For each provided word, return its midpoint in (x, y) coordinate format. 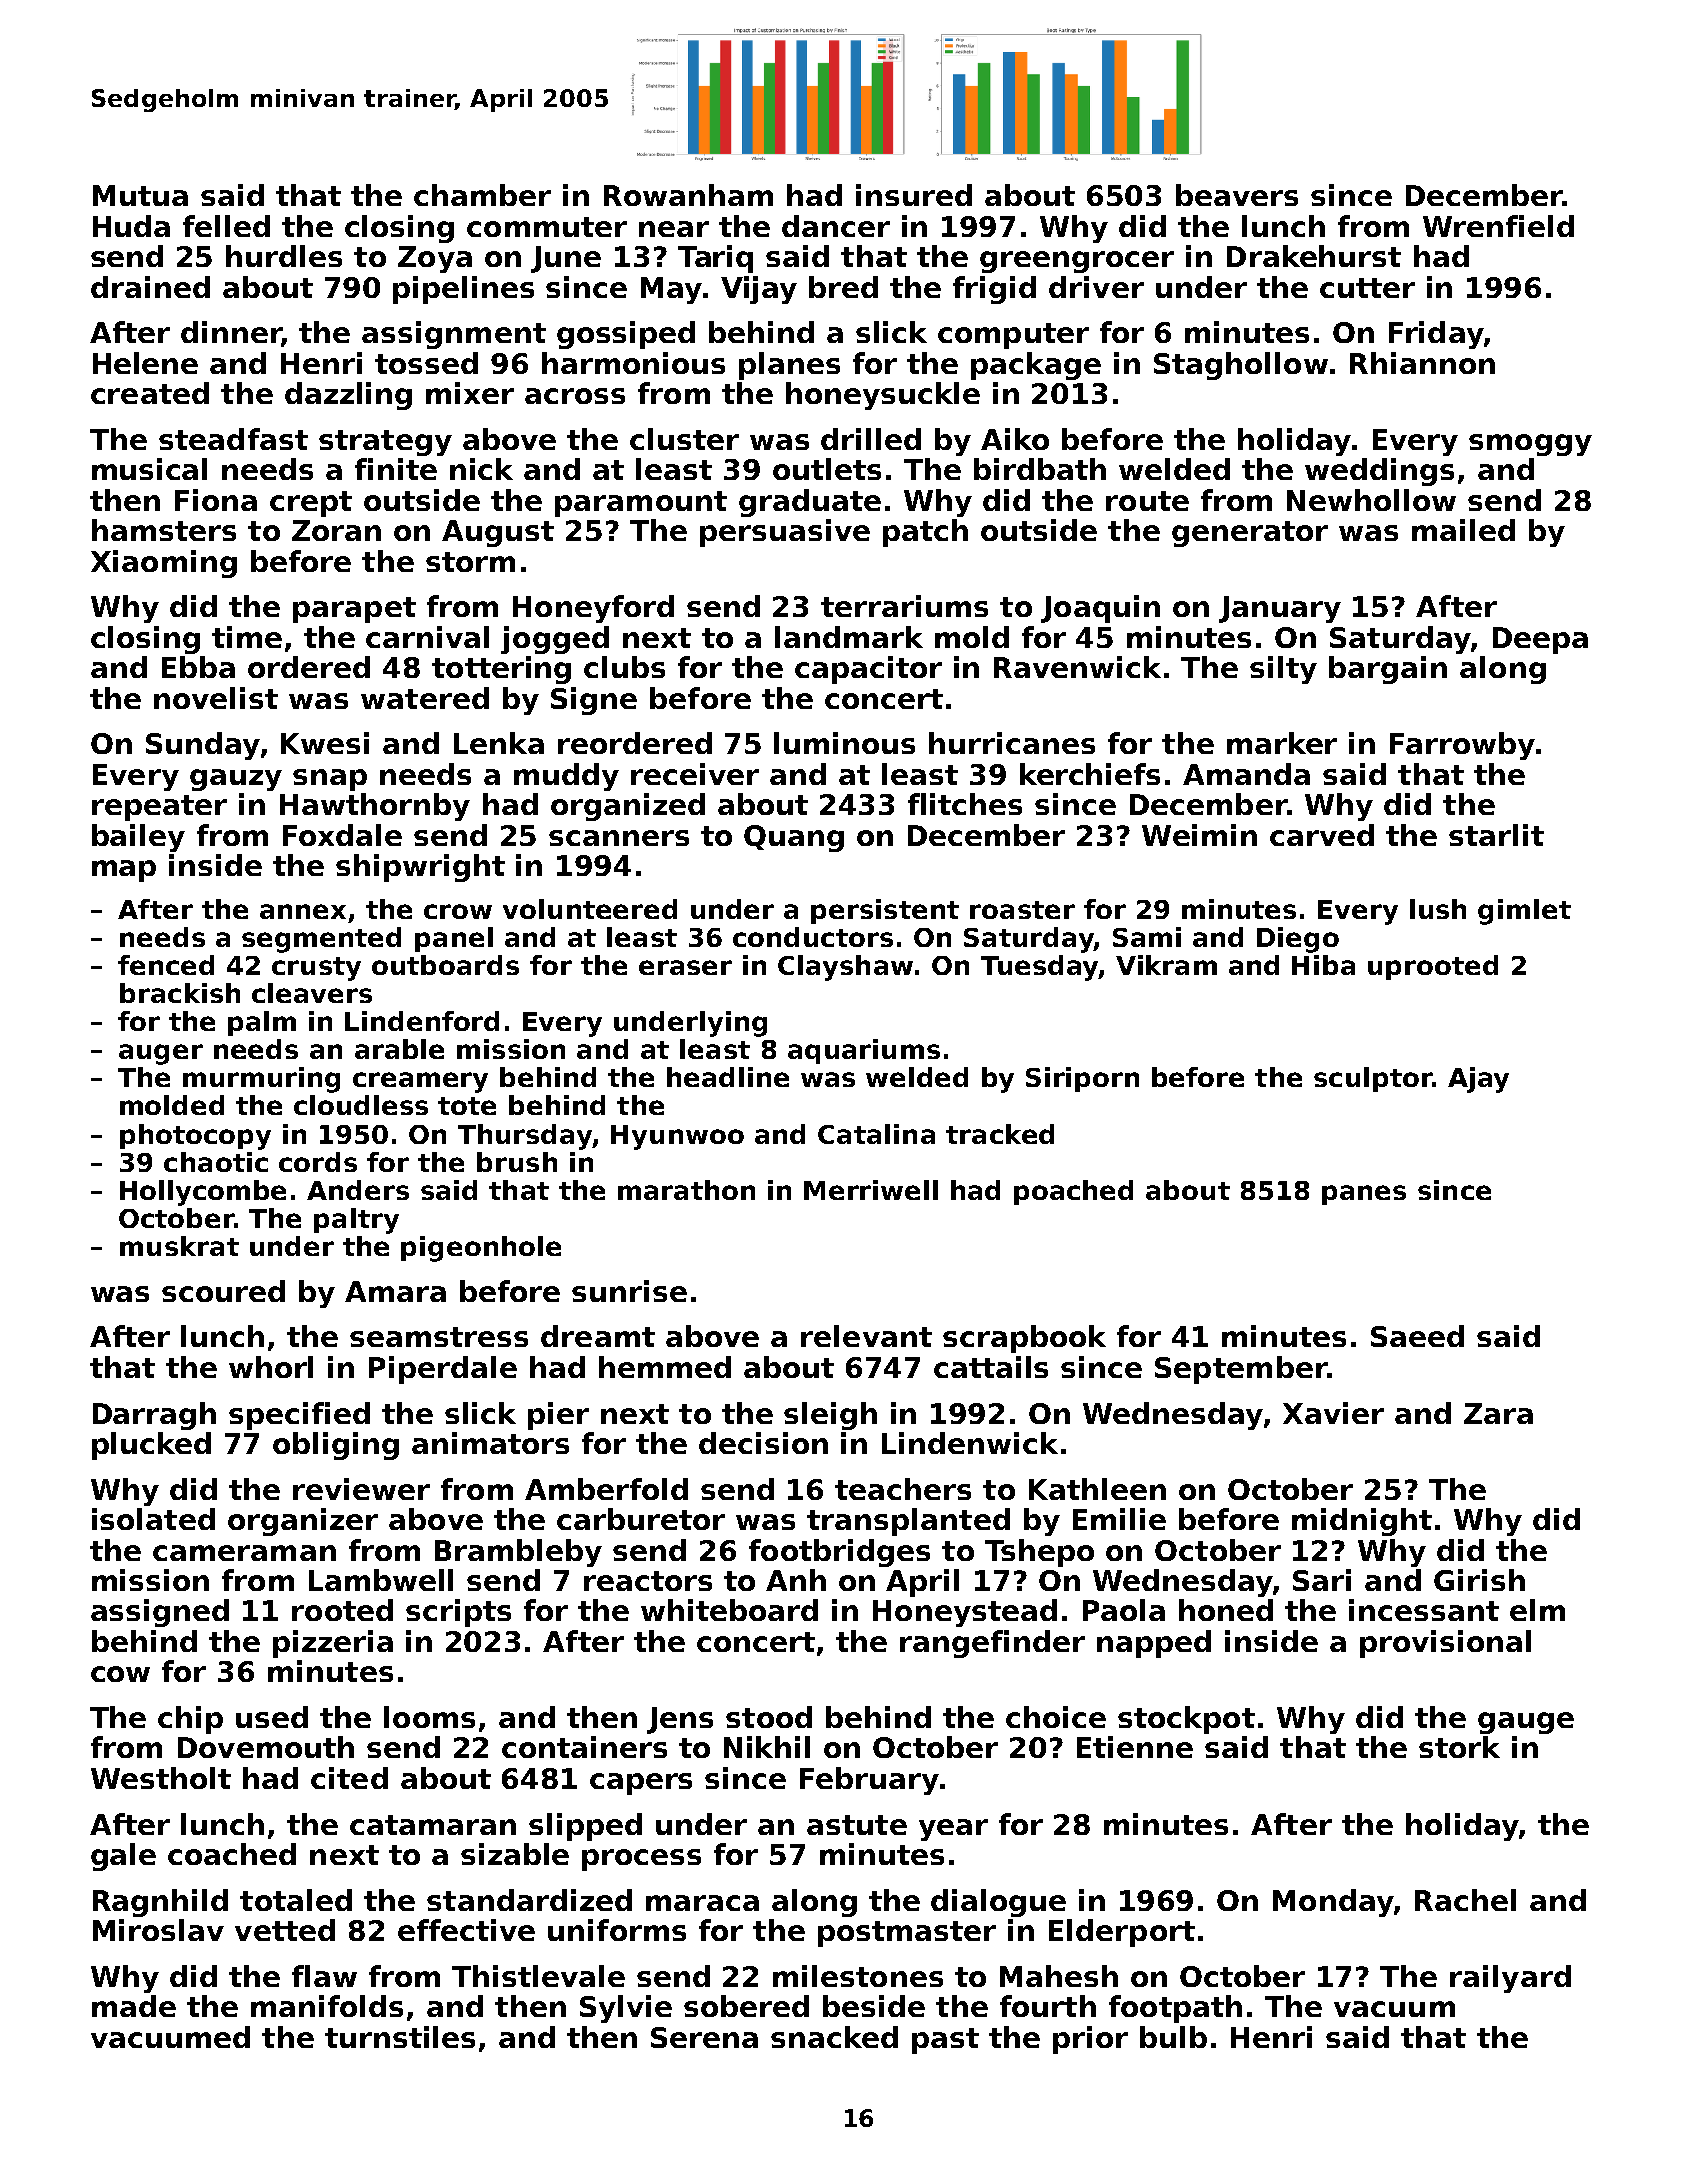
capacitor (868, 670)
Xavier (1333, 1413)
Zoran (336, 530)
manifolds (327, 2006)
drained (150, 287)
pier (558, 1416)
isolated (153, 1519)
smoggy (1530, 445)
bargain (1388, 670)
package (1036, 366)
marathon (686, 1190)
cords (318, 1162)
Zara (1498, 1413)
